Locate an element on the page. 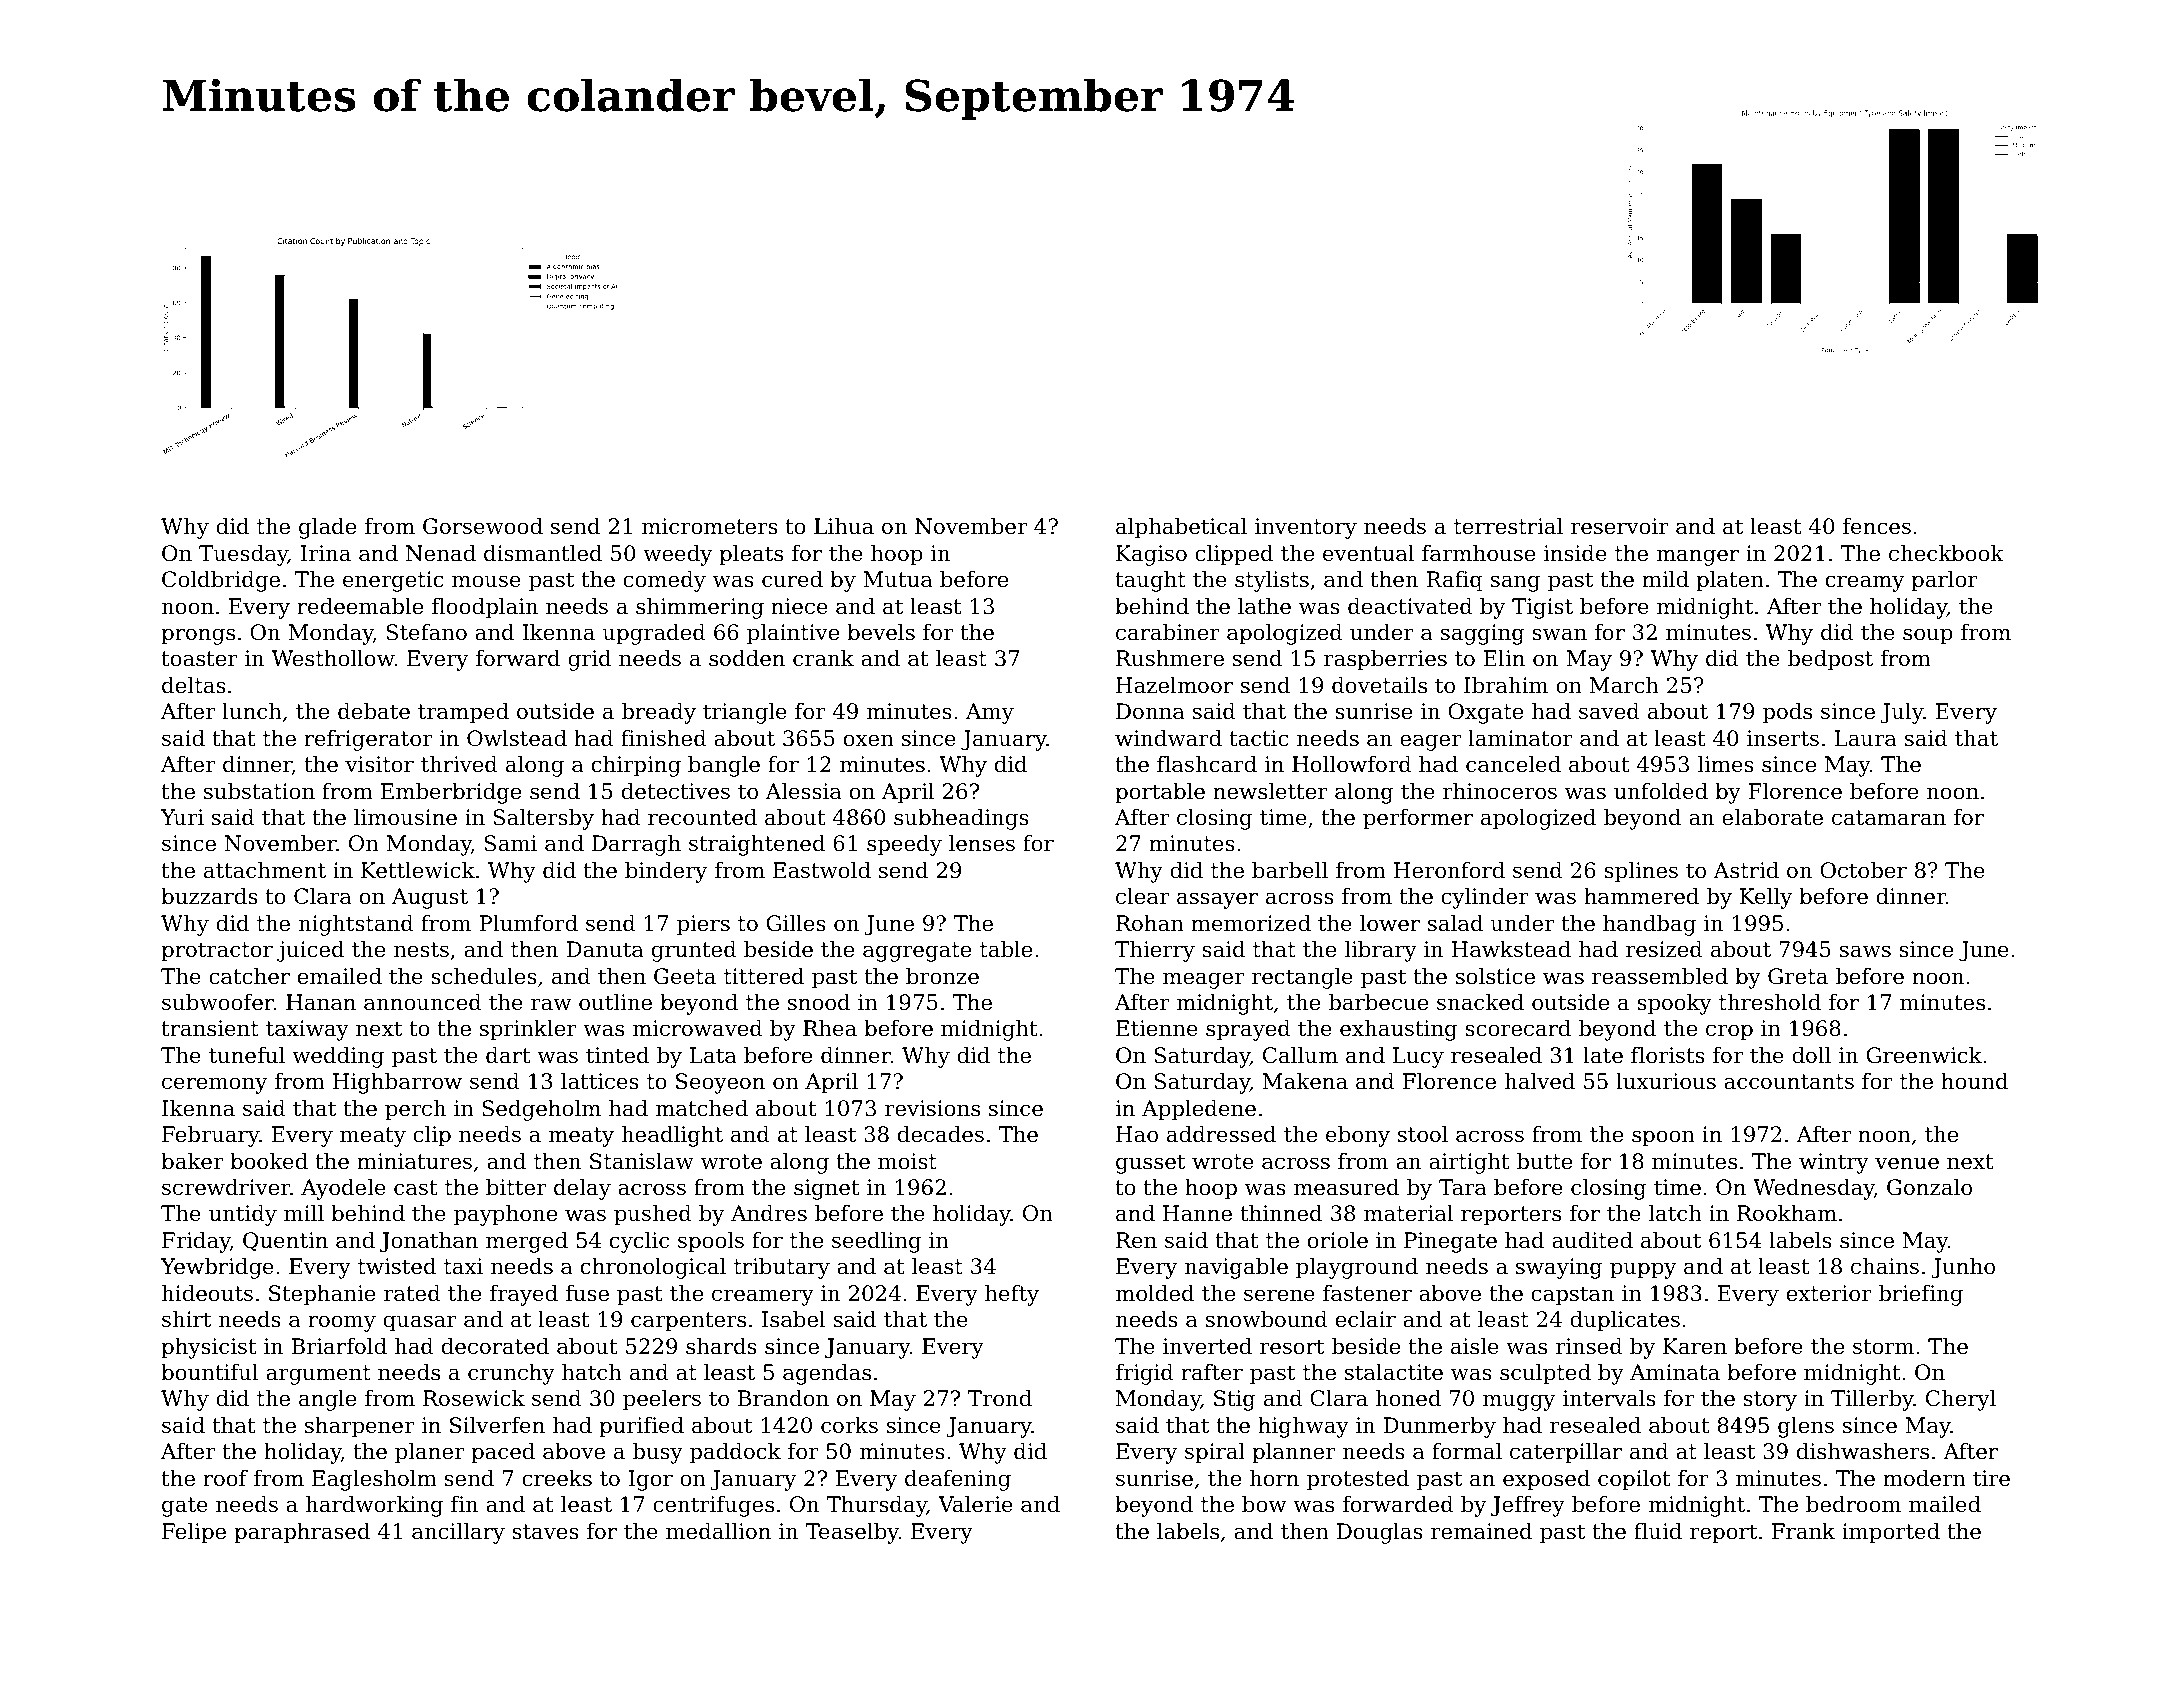  busy is located at coordinates (658, 1453).
